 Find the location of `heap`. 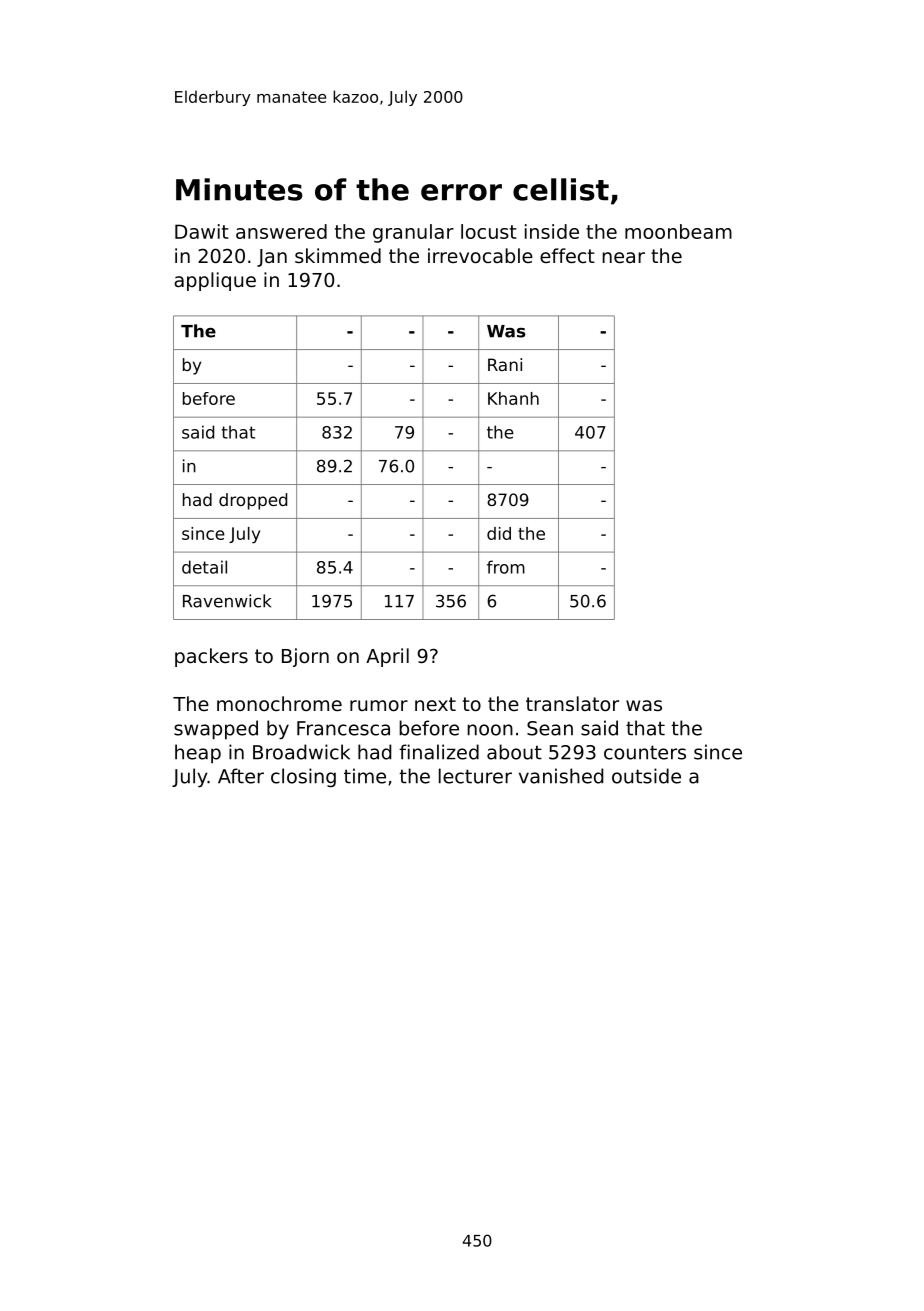

heap is located at coordinates (198, 753).
